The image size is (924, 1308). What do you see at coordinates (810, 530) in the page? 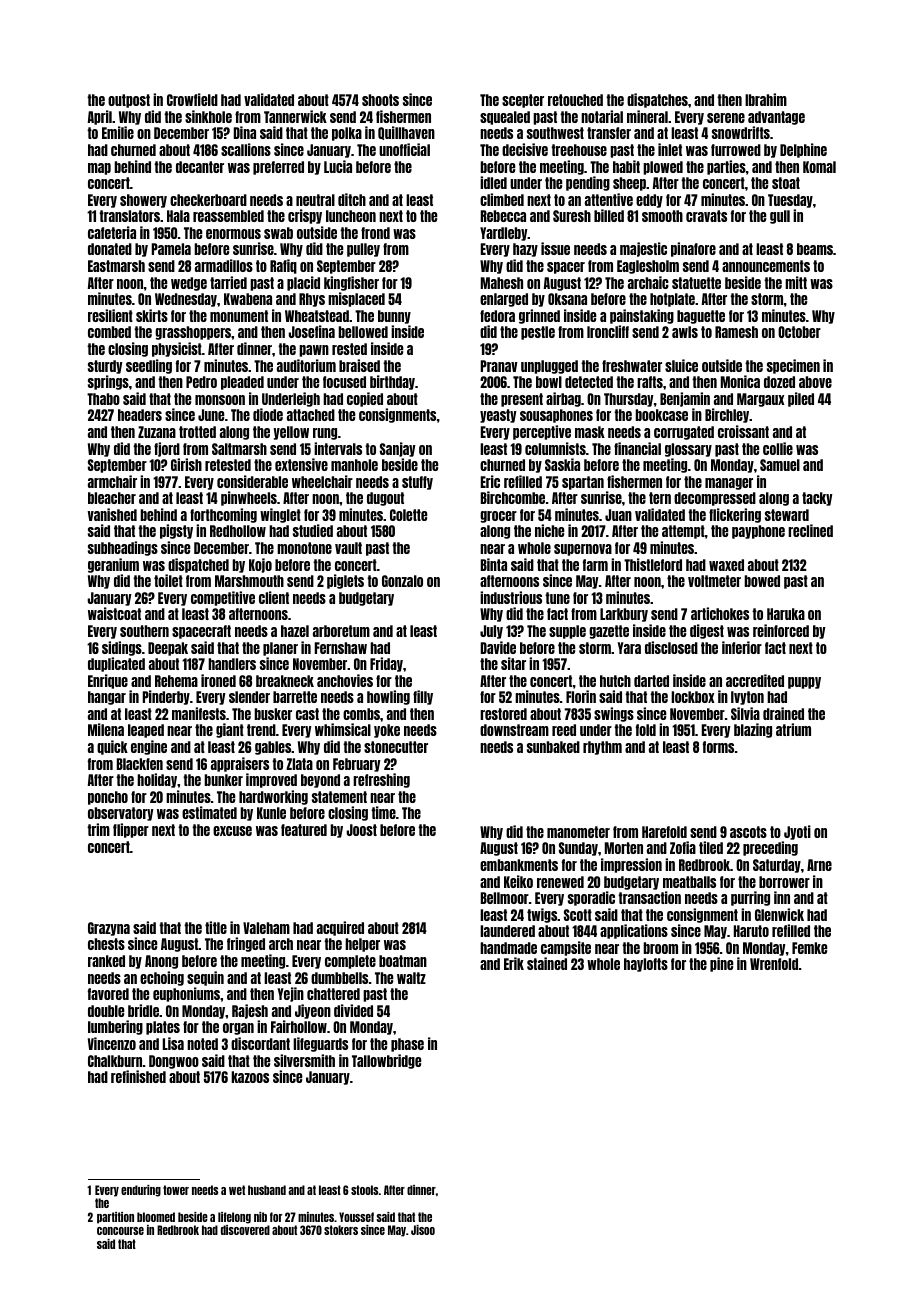
I see `reclined` at bounding box center [810, 530].
